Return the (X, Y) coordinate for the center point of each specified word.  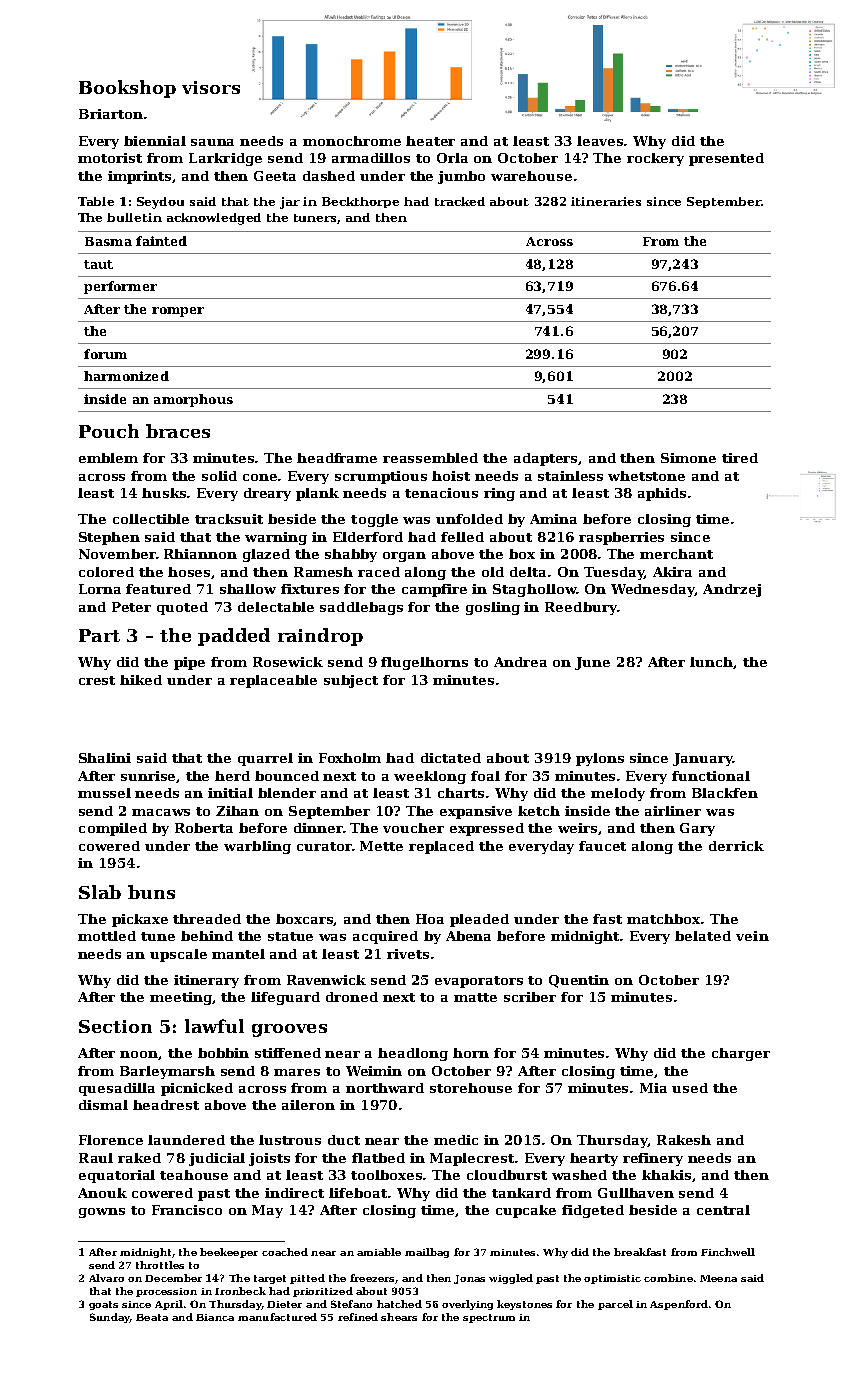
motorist (110, 158)
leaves (601, 141)
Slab (100, 892)
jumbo (461, 177)
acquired (385, 937)
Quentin (579, 981)
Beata (152, 1317)
